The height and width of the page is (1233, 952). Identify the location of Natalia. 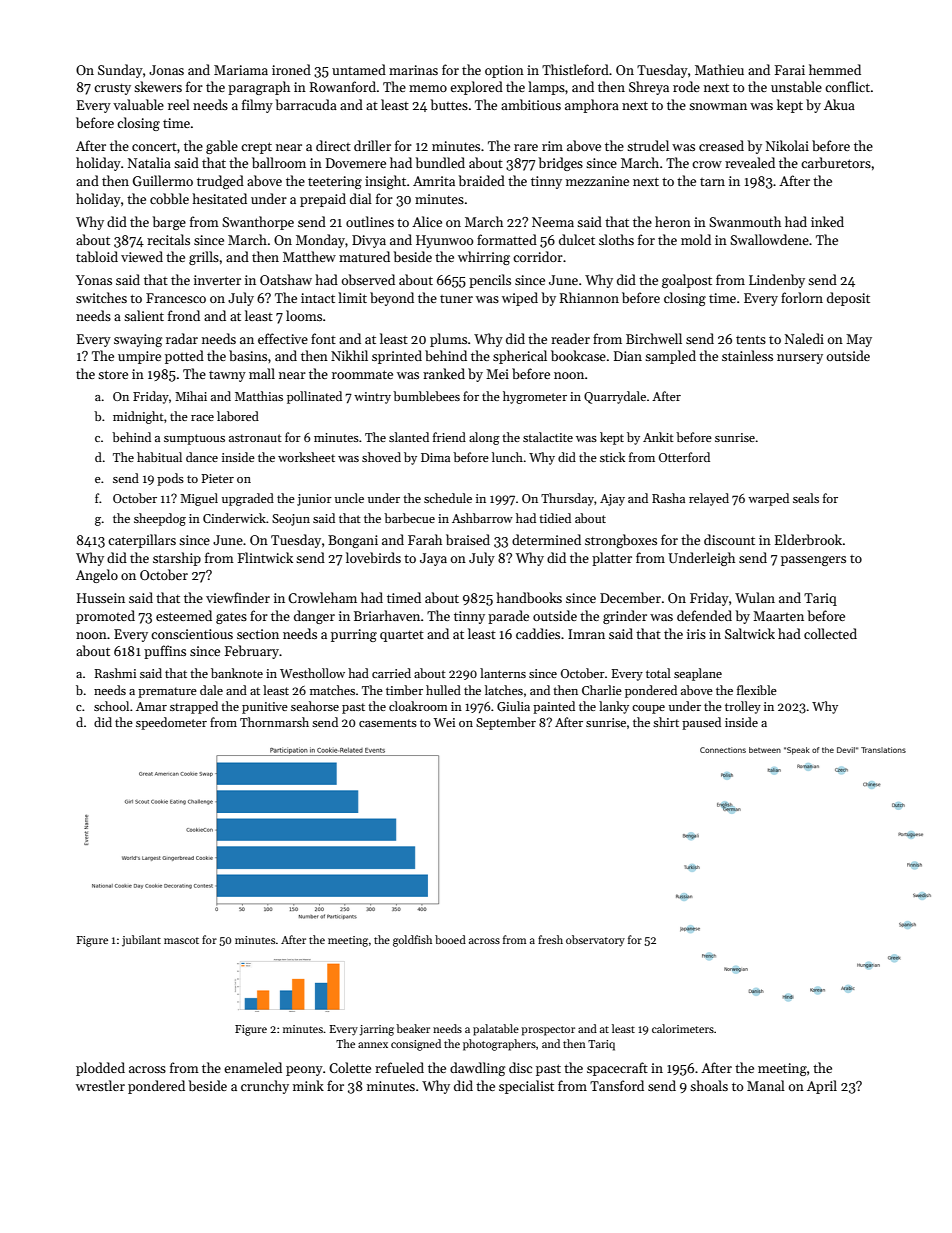
(149, 162).
